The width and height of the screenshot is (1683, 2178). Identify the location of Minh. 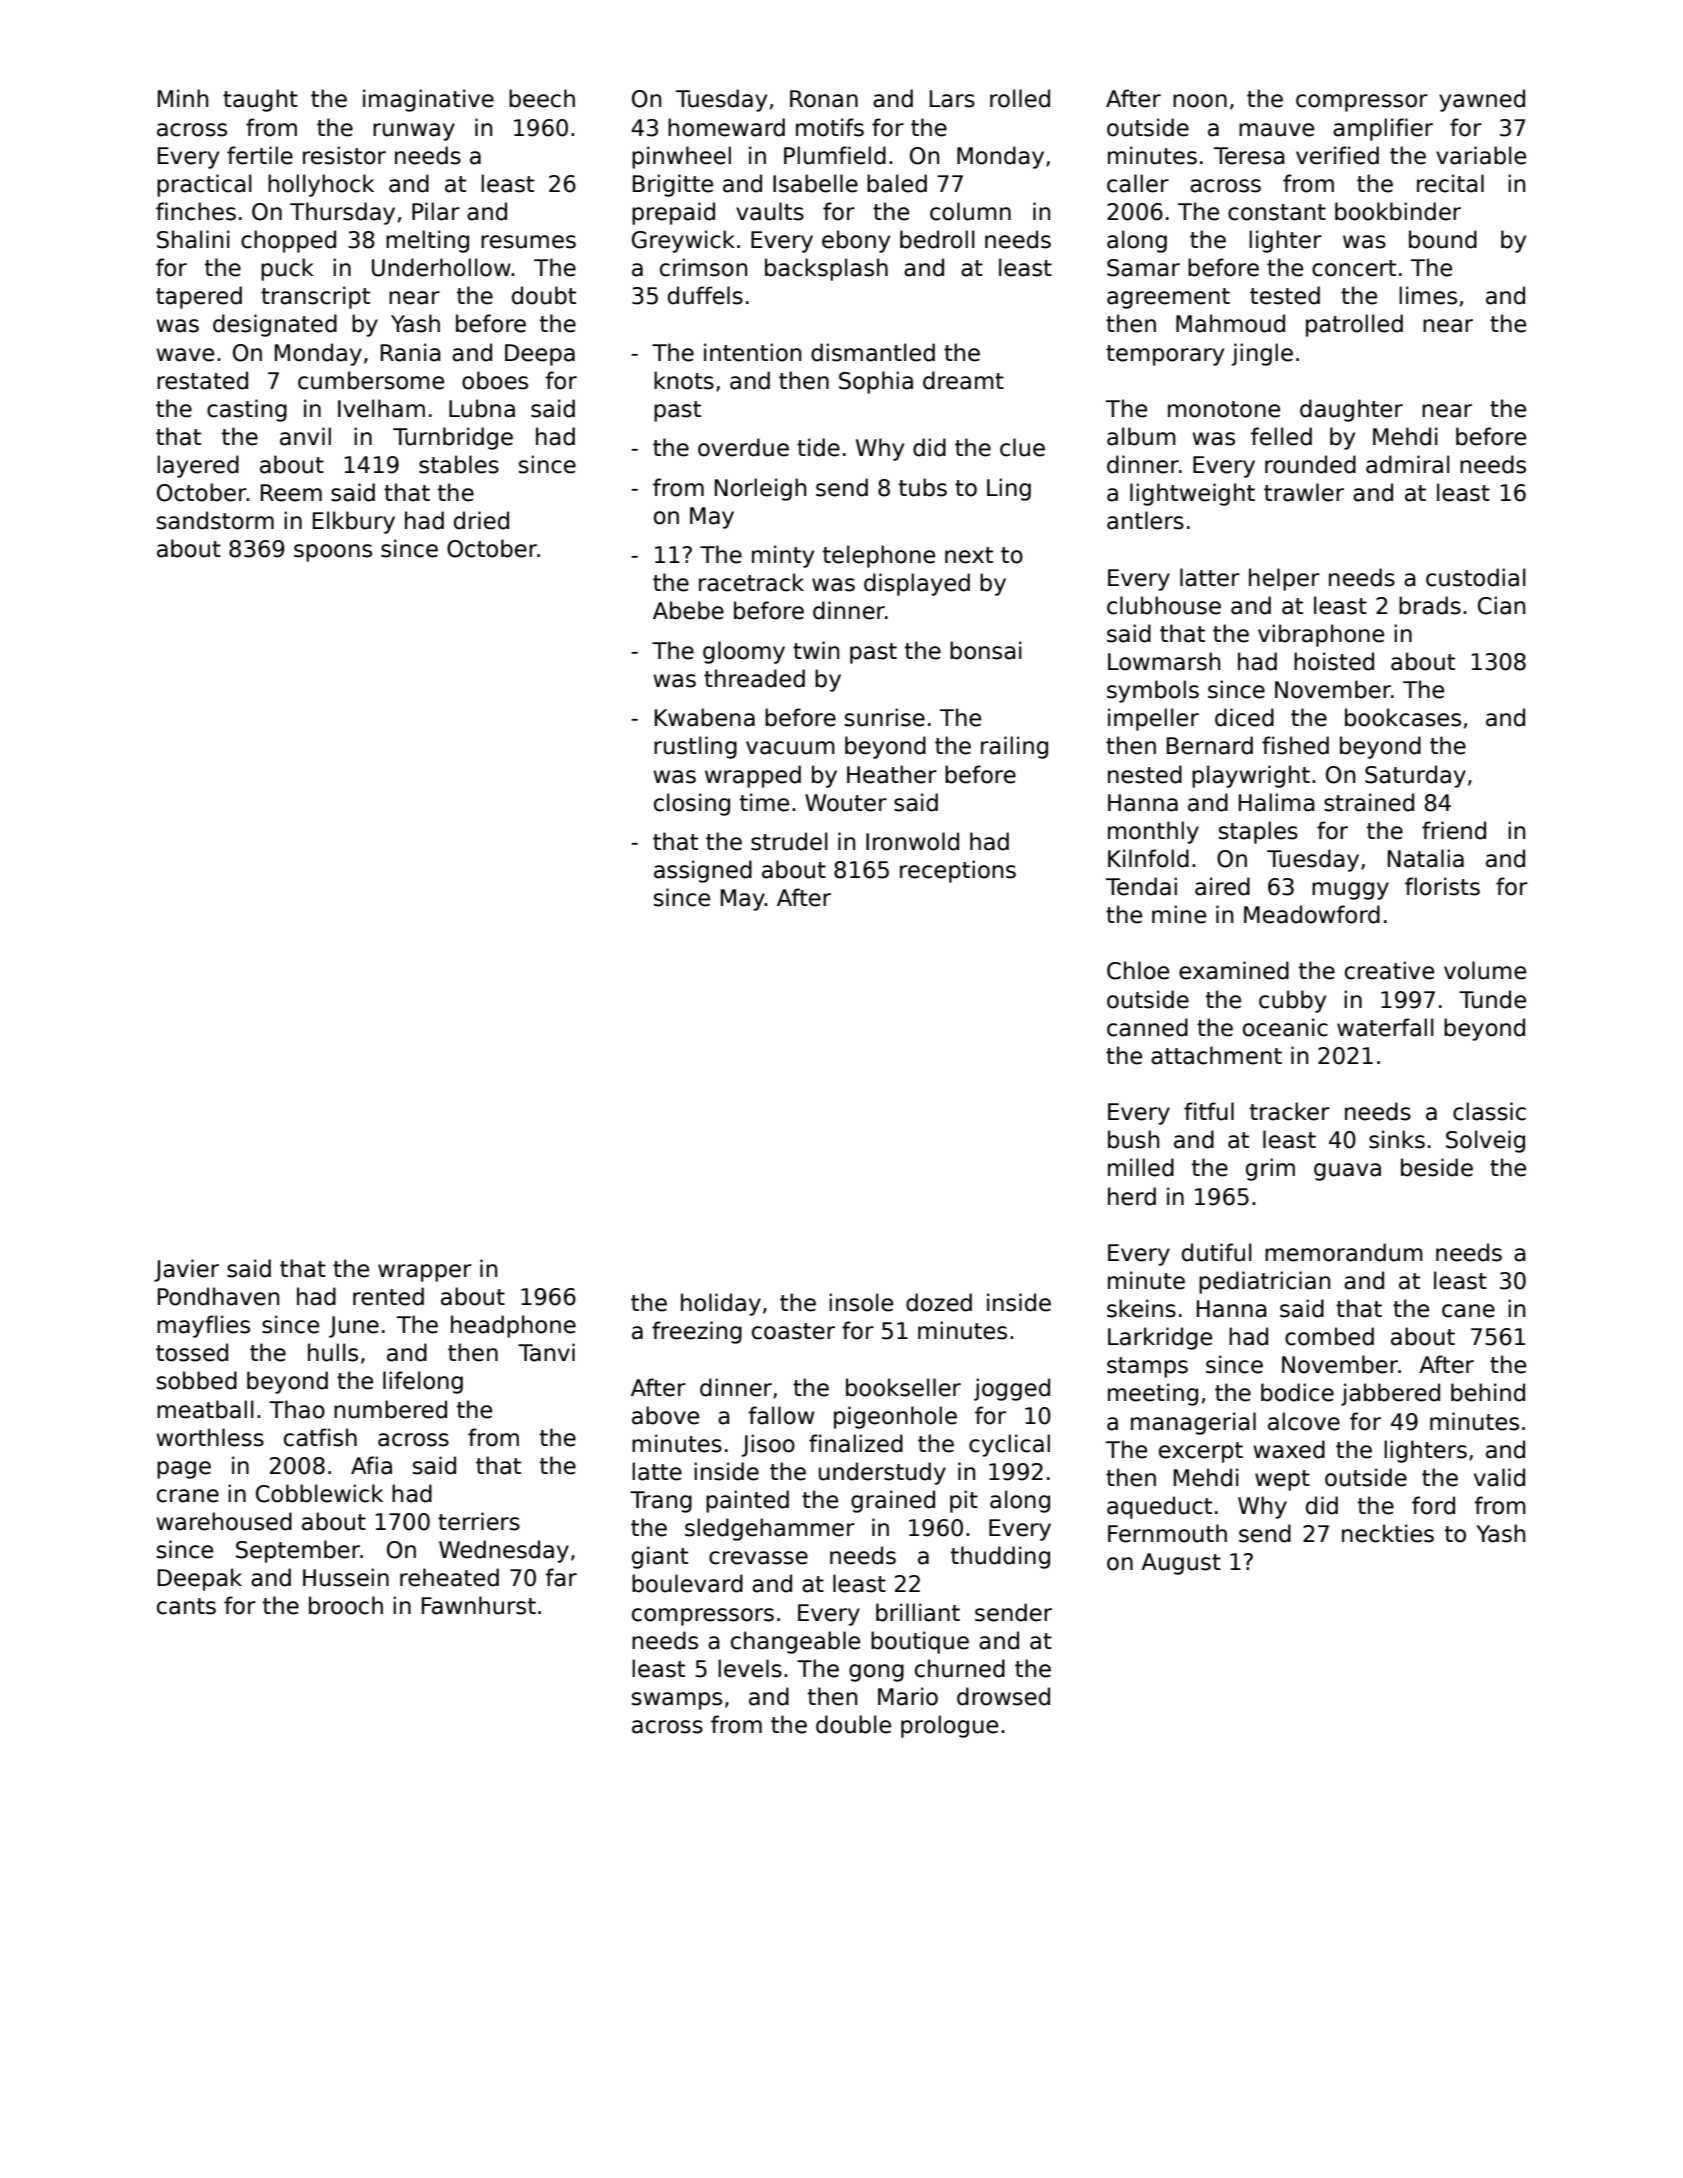
(183, 98).
